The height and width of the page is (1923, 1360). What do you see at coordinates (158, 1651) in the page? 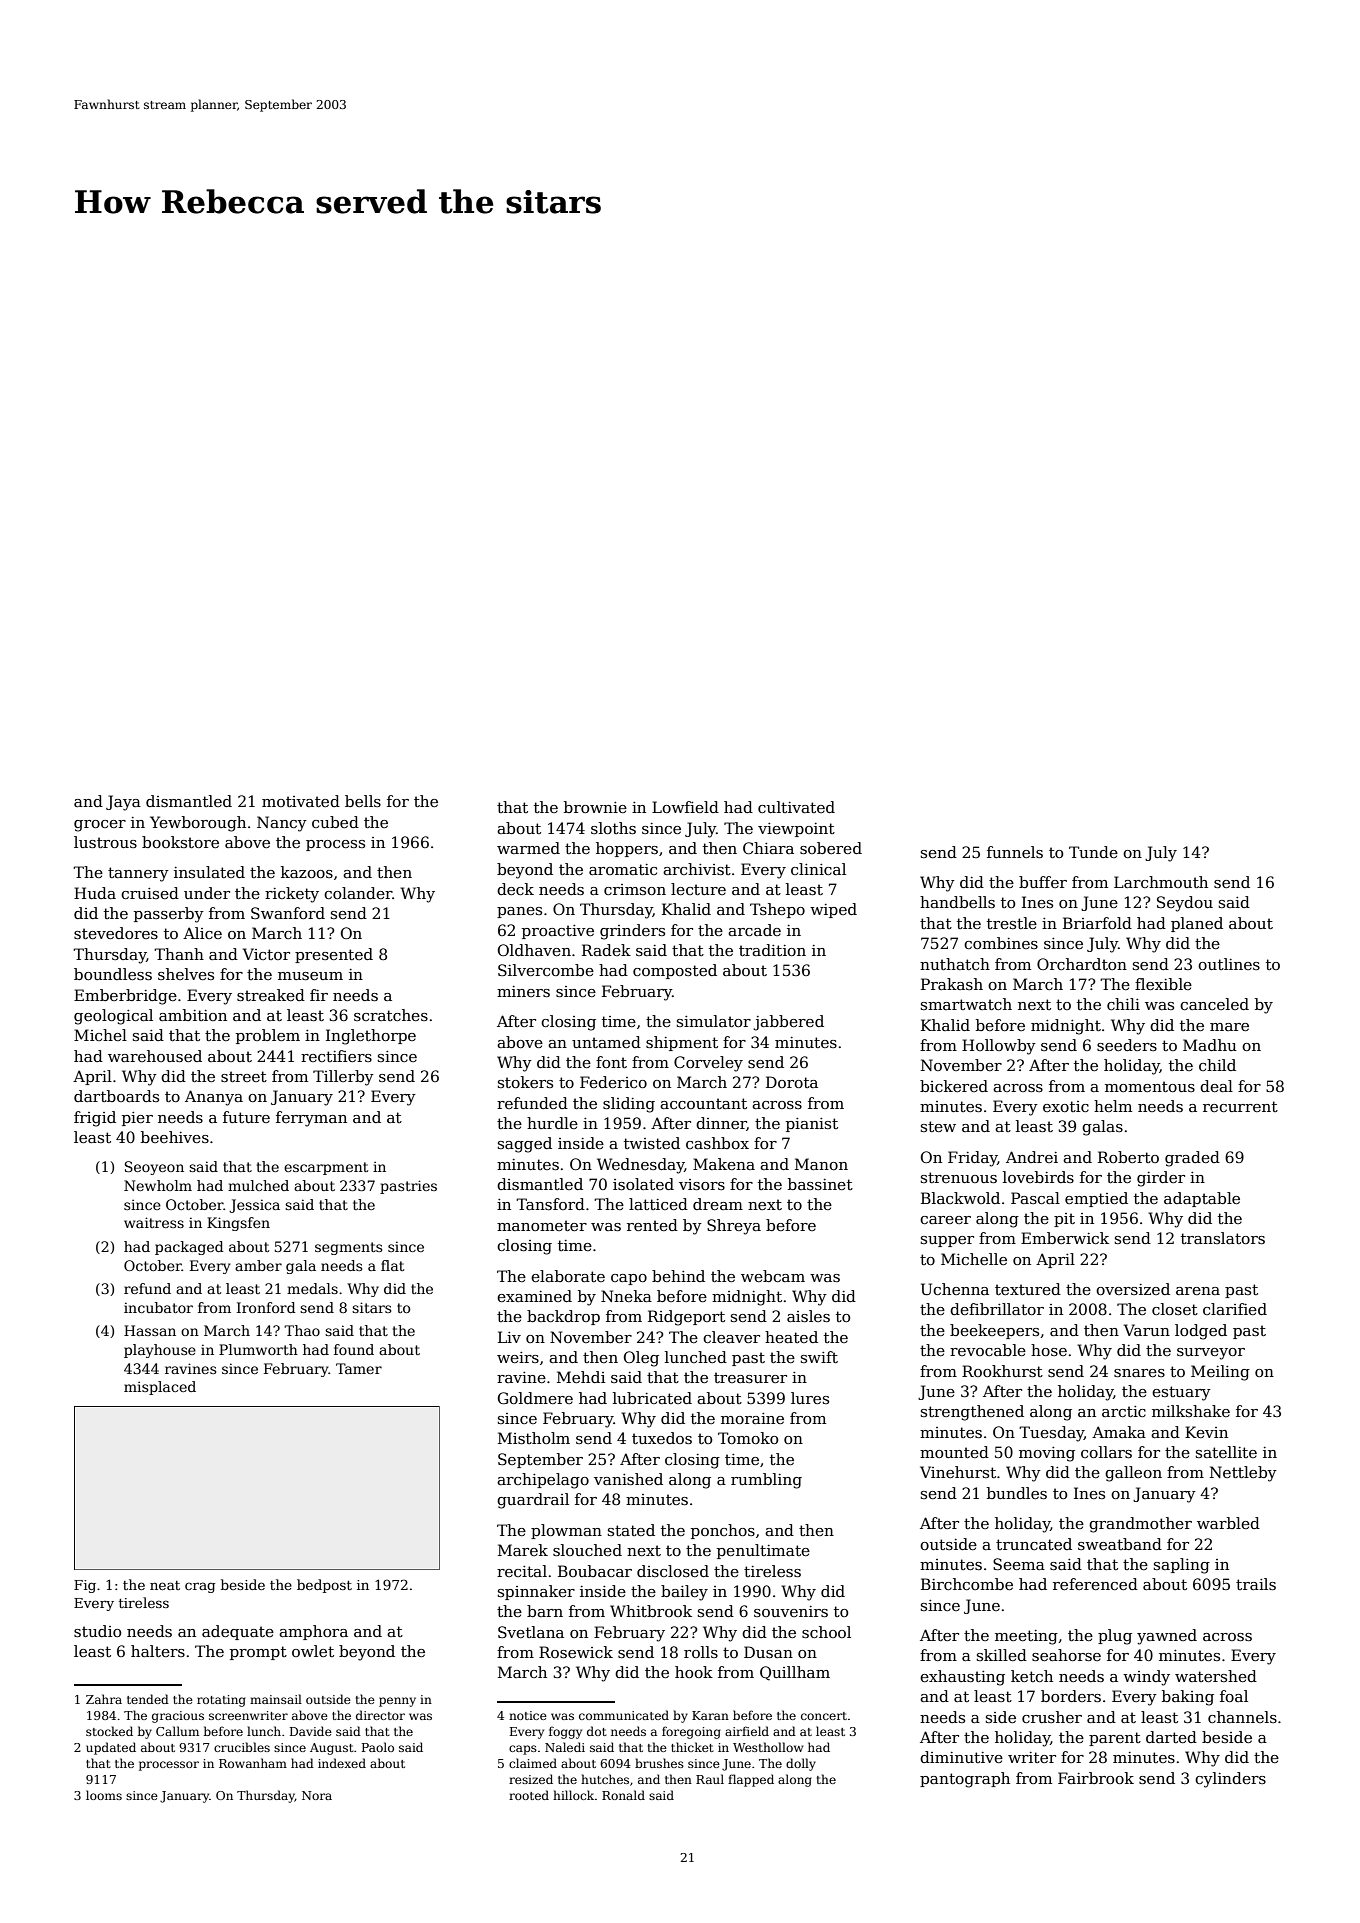
I see `halters` at bounding box center [158, 1651].
